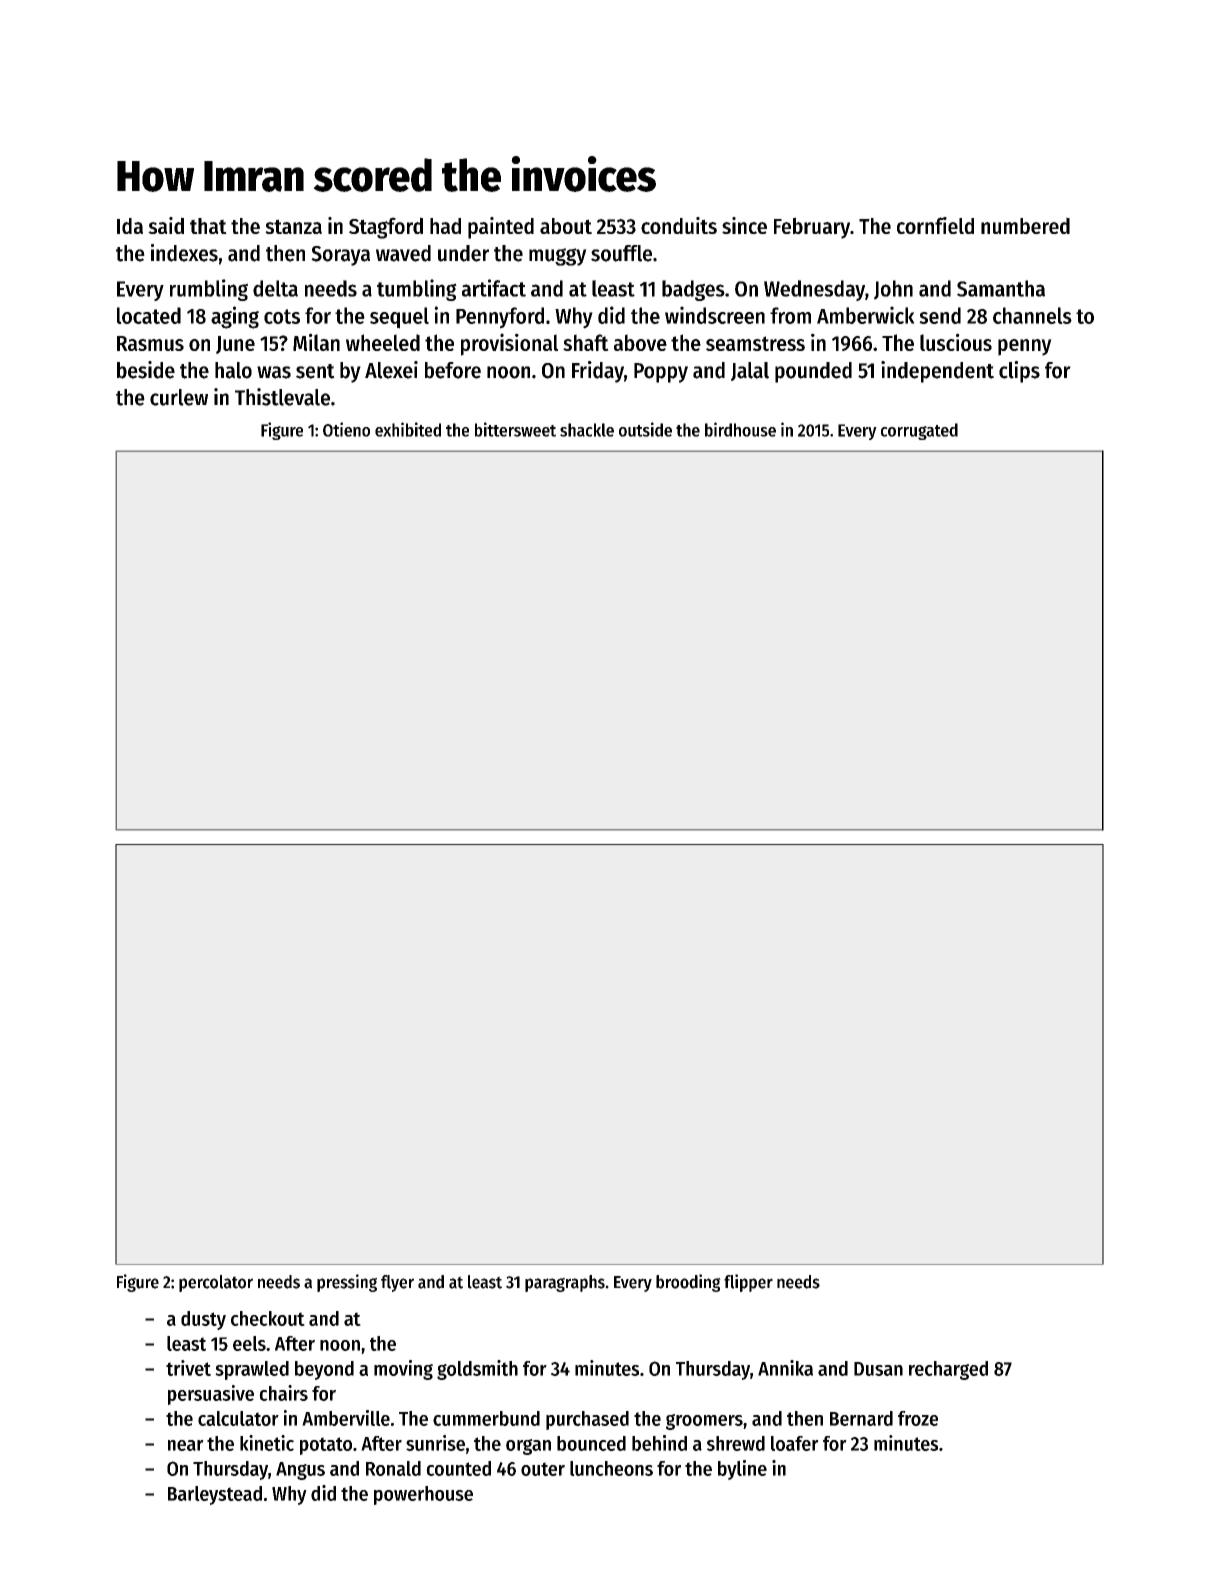 The width and height of the document is (1219, 1577). I want to click on brooding, so click(688, 1283).
